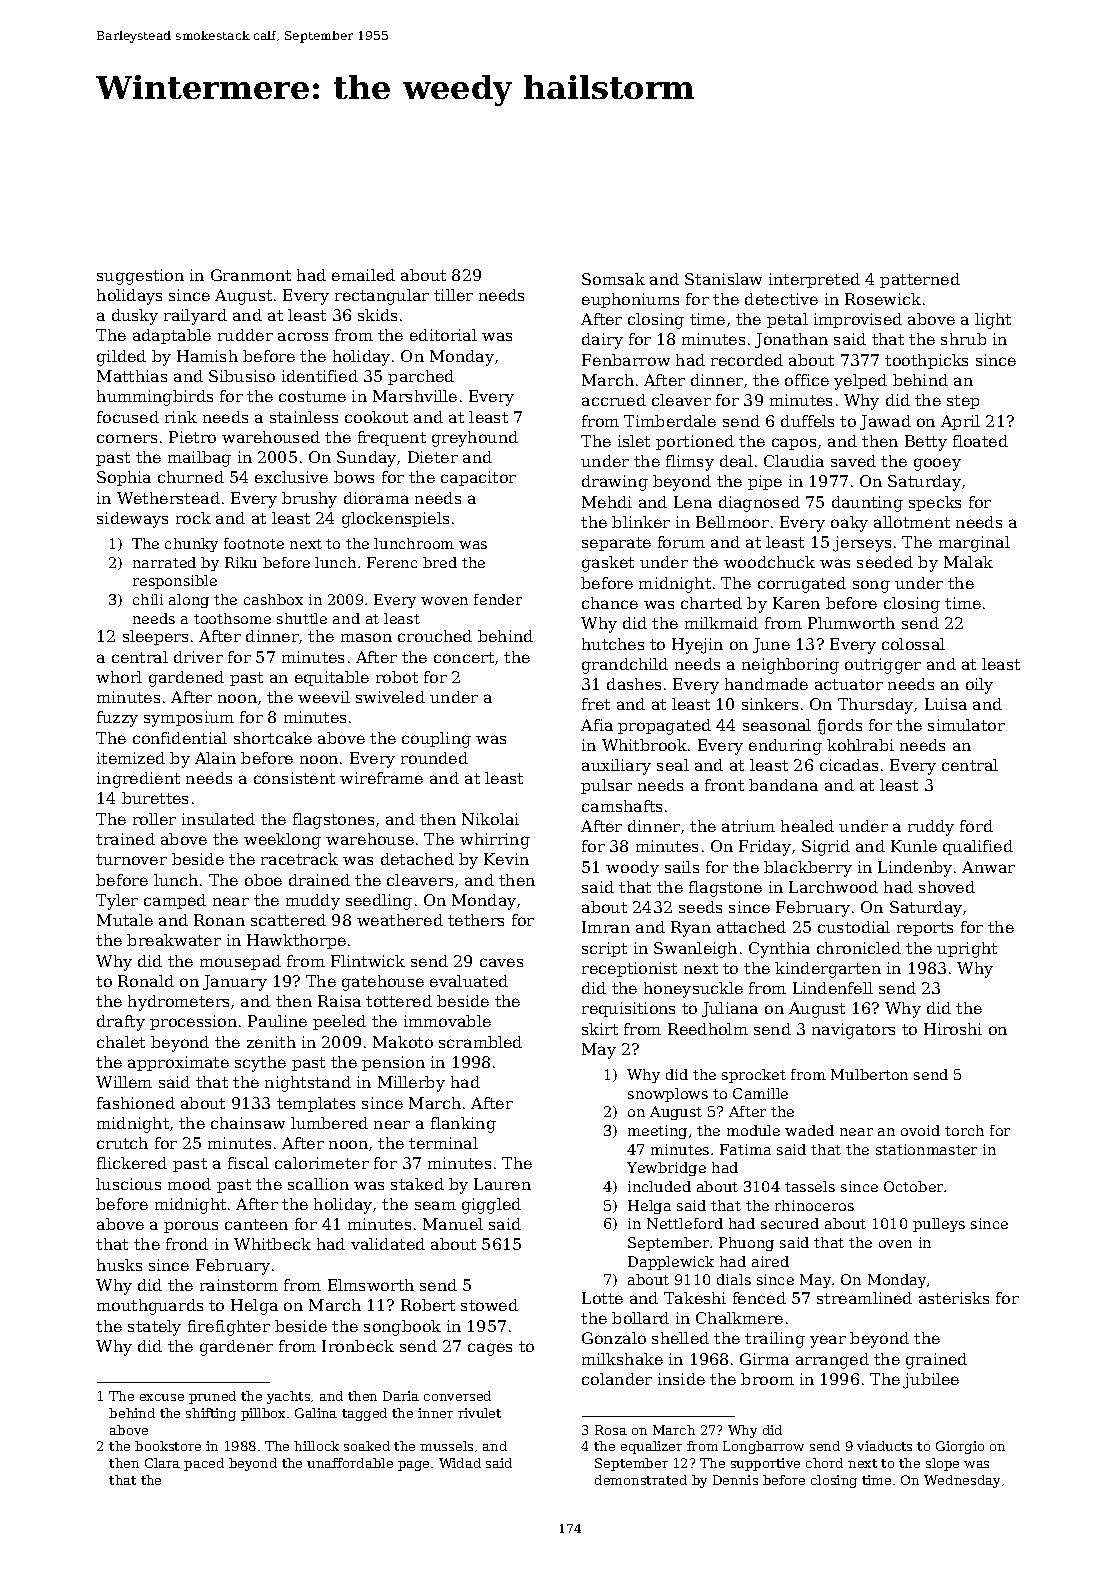 This page has height=1581, width=1118. Describe the element at coordinates (978, 847) in the page. I see `qualified` at that location.
